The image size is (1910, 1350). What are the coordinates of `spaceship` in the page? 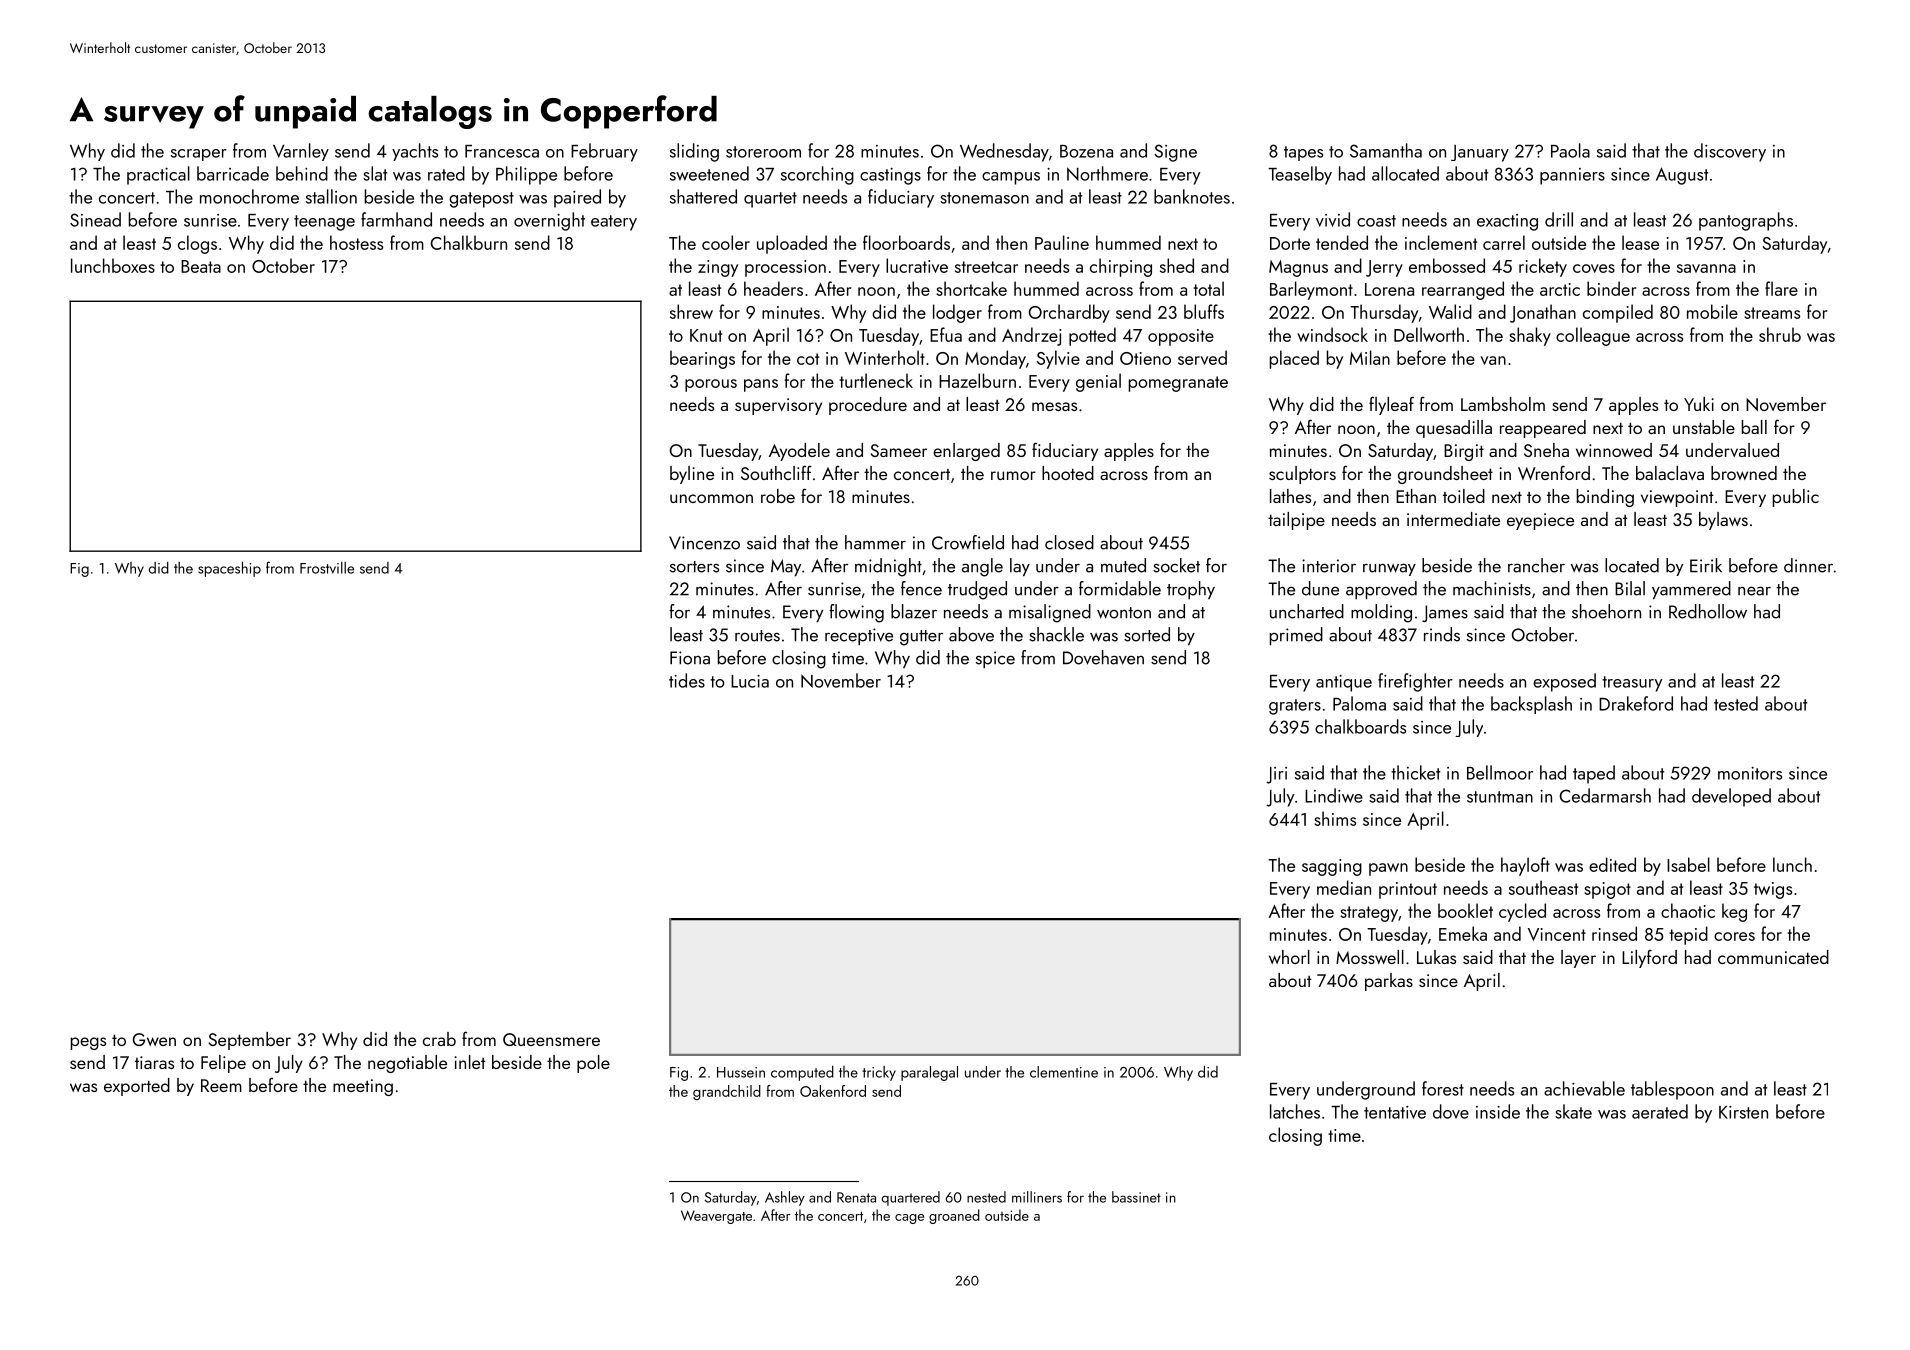 It's located at (229, 569).
